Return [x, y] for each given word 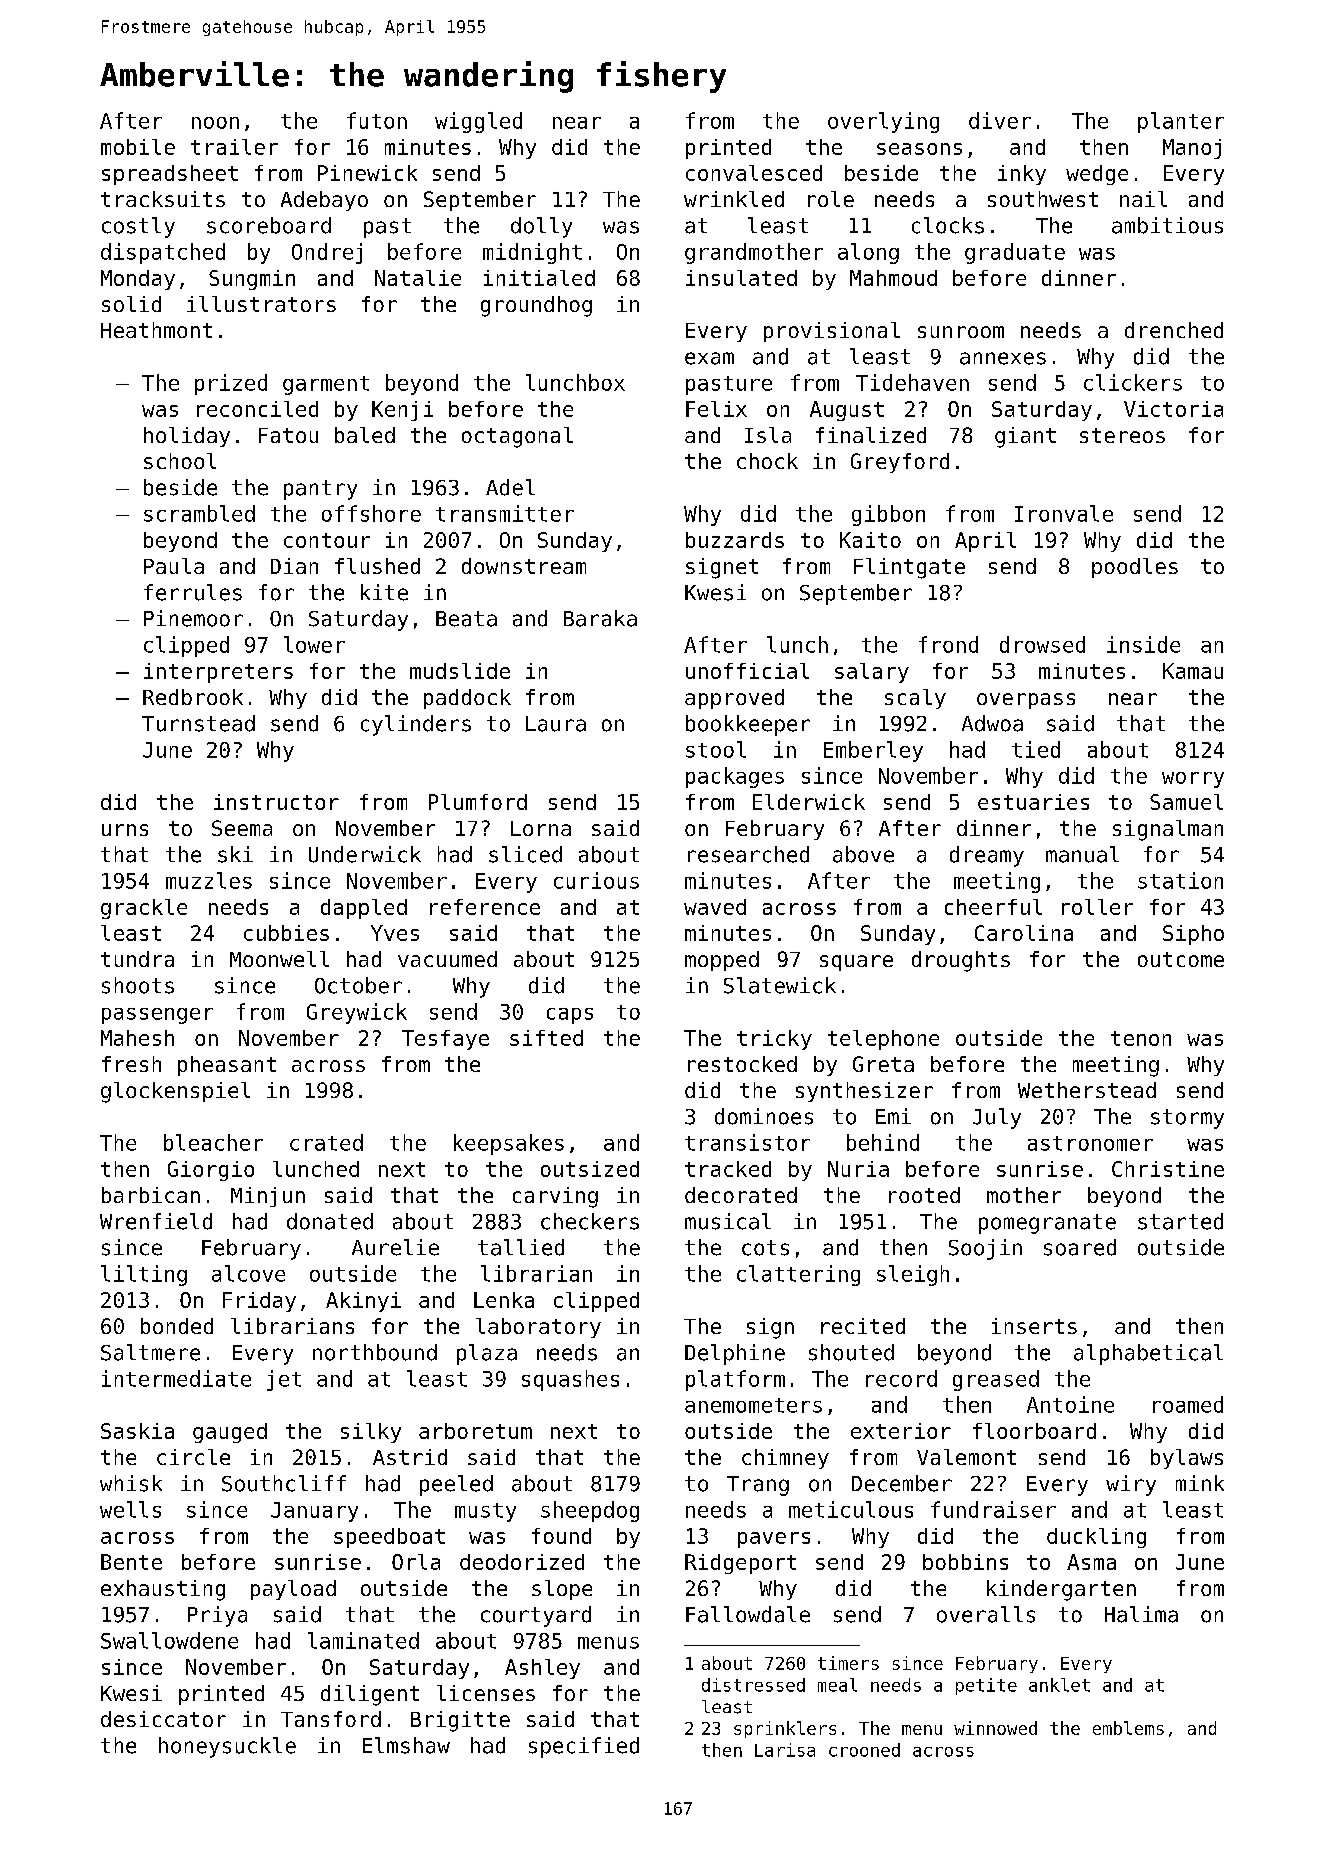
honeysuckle [227, 1747]
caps [570, 1016]
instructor [276, 802]
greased [996, 1380]
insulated [741, 278]
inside [1143, 644]
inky [1022, 175]
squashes [570, 1380]
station [1180, 880]
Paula [174, 566]
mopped [722, 961]
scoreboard [269, 225]
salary [872, 673]
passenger [157, 1016]
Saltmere [150, 1352]
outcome [1181, 959]
